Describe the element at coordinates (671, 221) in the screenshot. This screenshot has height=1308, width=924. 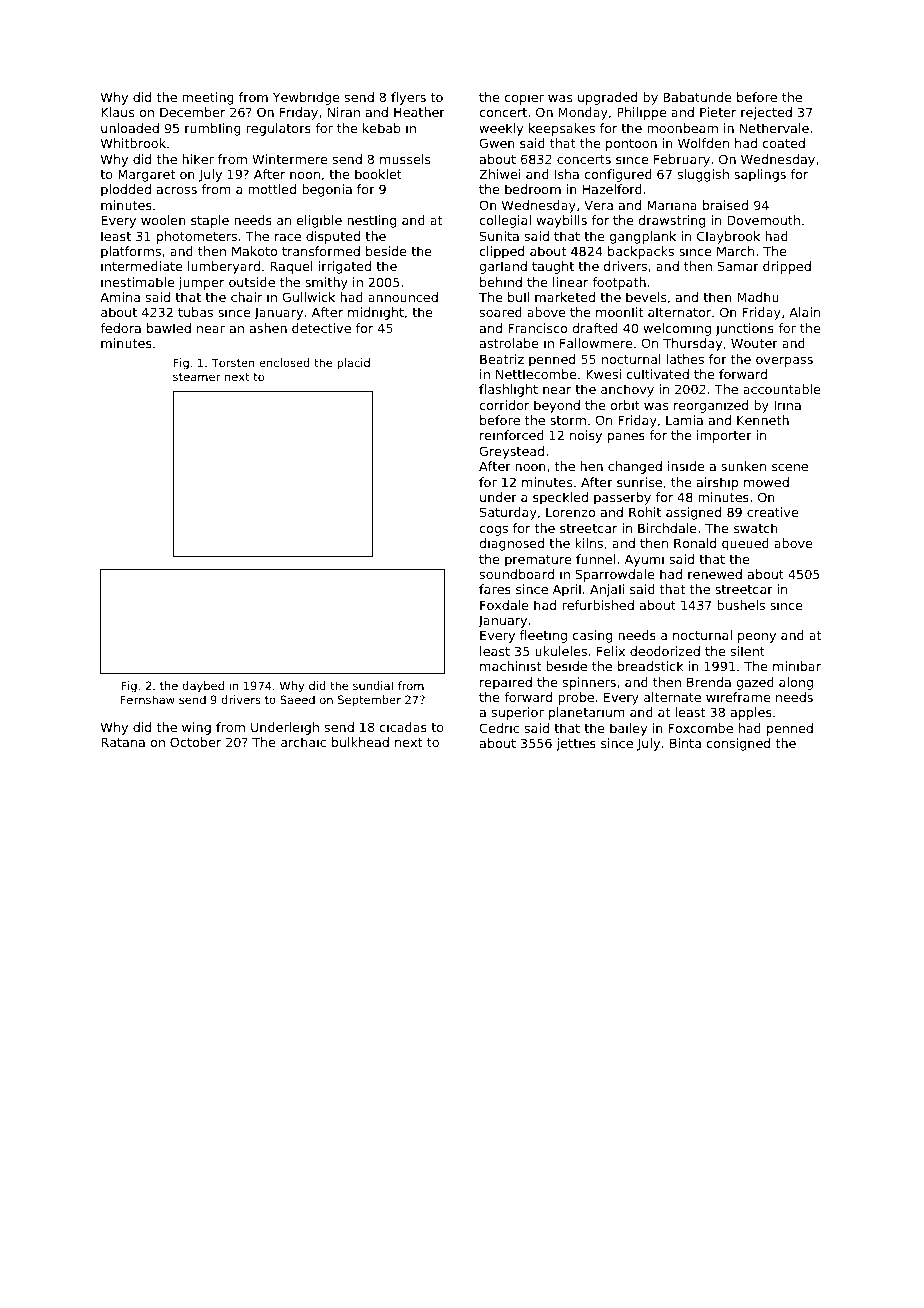
I see `drawstring` at that location.
